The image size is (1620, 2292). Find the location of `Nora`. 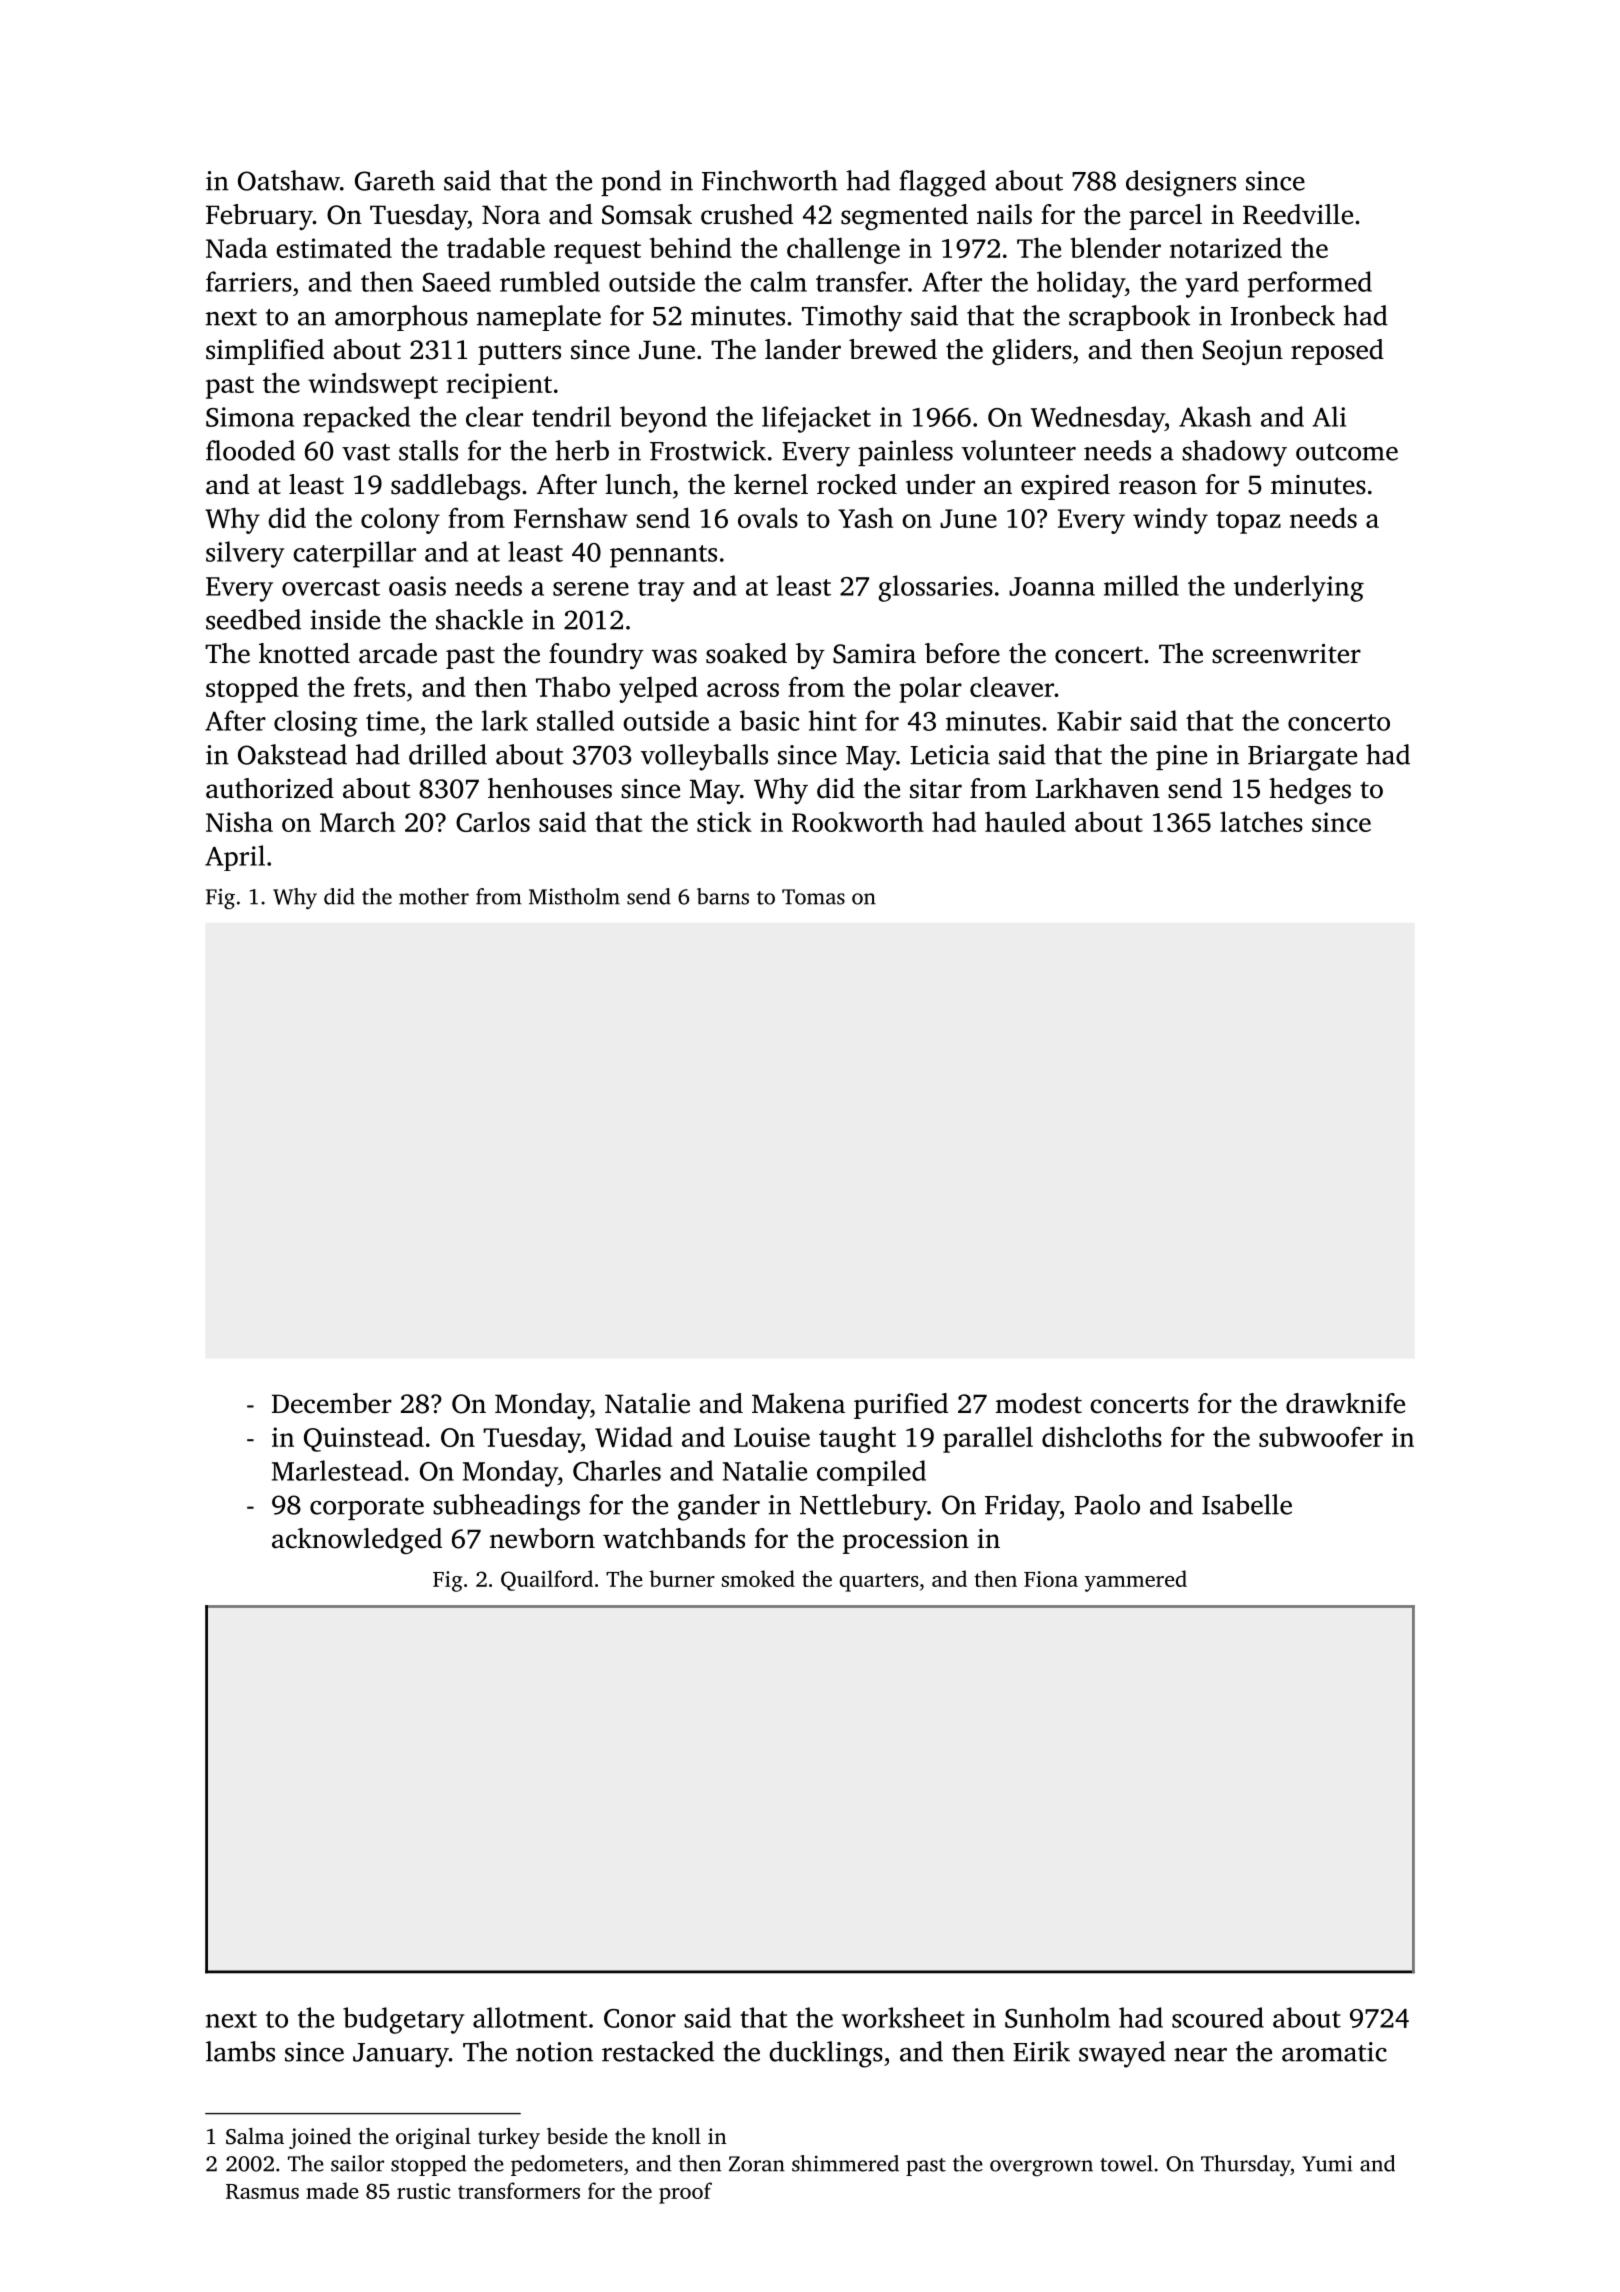

Nora is located at coordinates (511, 215).
